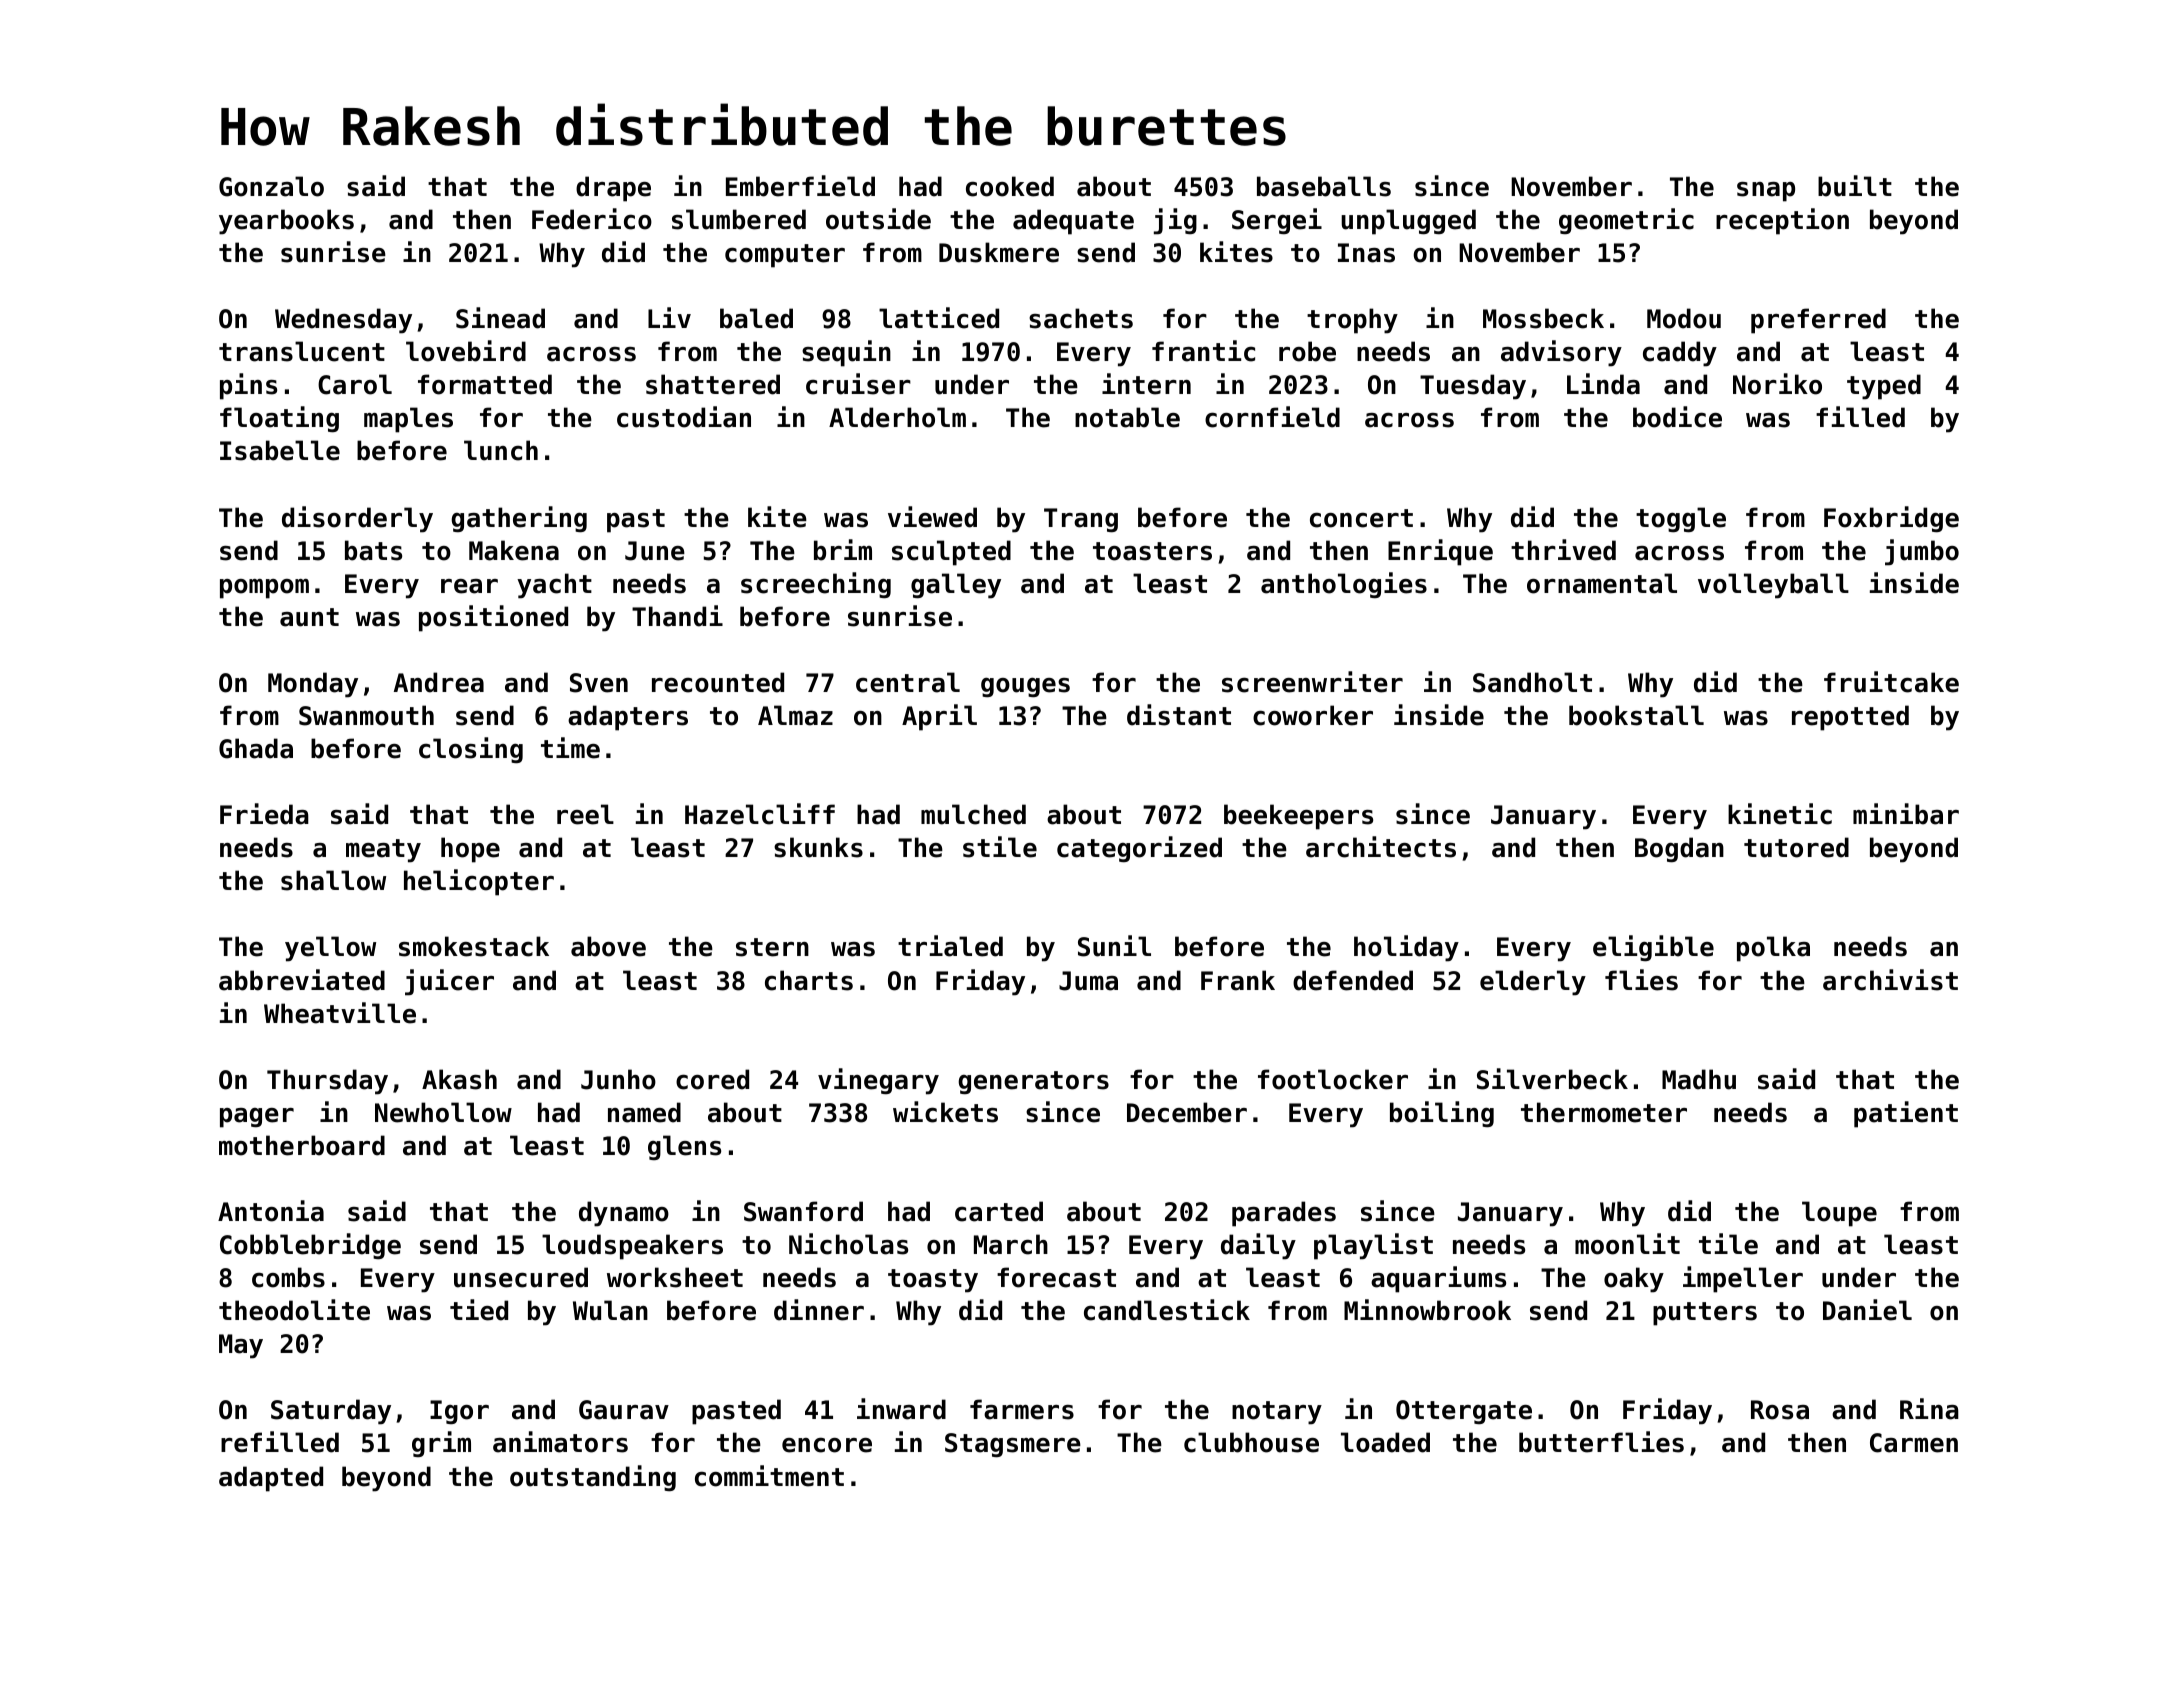 The height and width of the screenshot is (1683, 2178). What do you see at coordinates (1626, 221) in the screenshot?
I see `geometric` at bounding box center [1626, 221].
